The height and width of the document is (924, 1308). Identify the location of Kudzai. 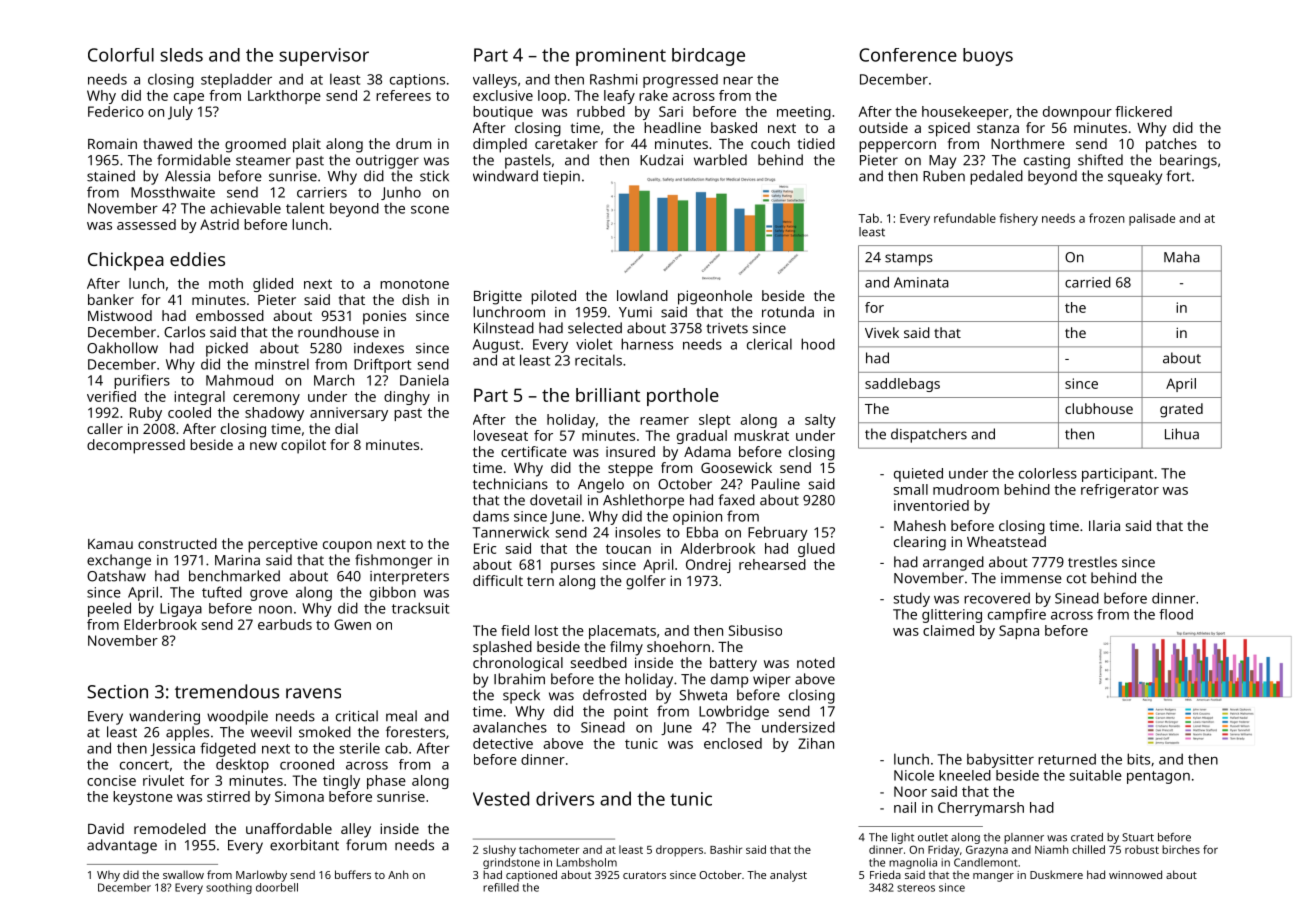
(661, 160).
